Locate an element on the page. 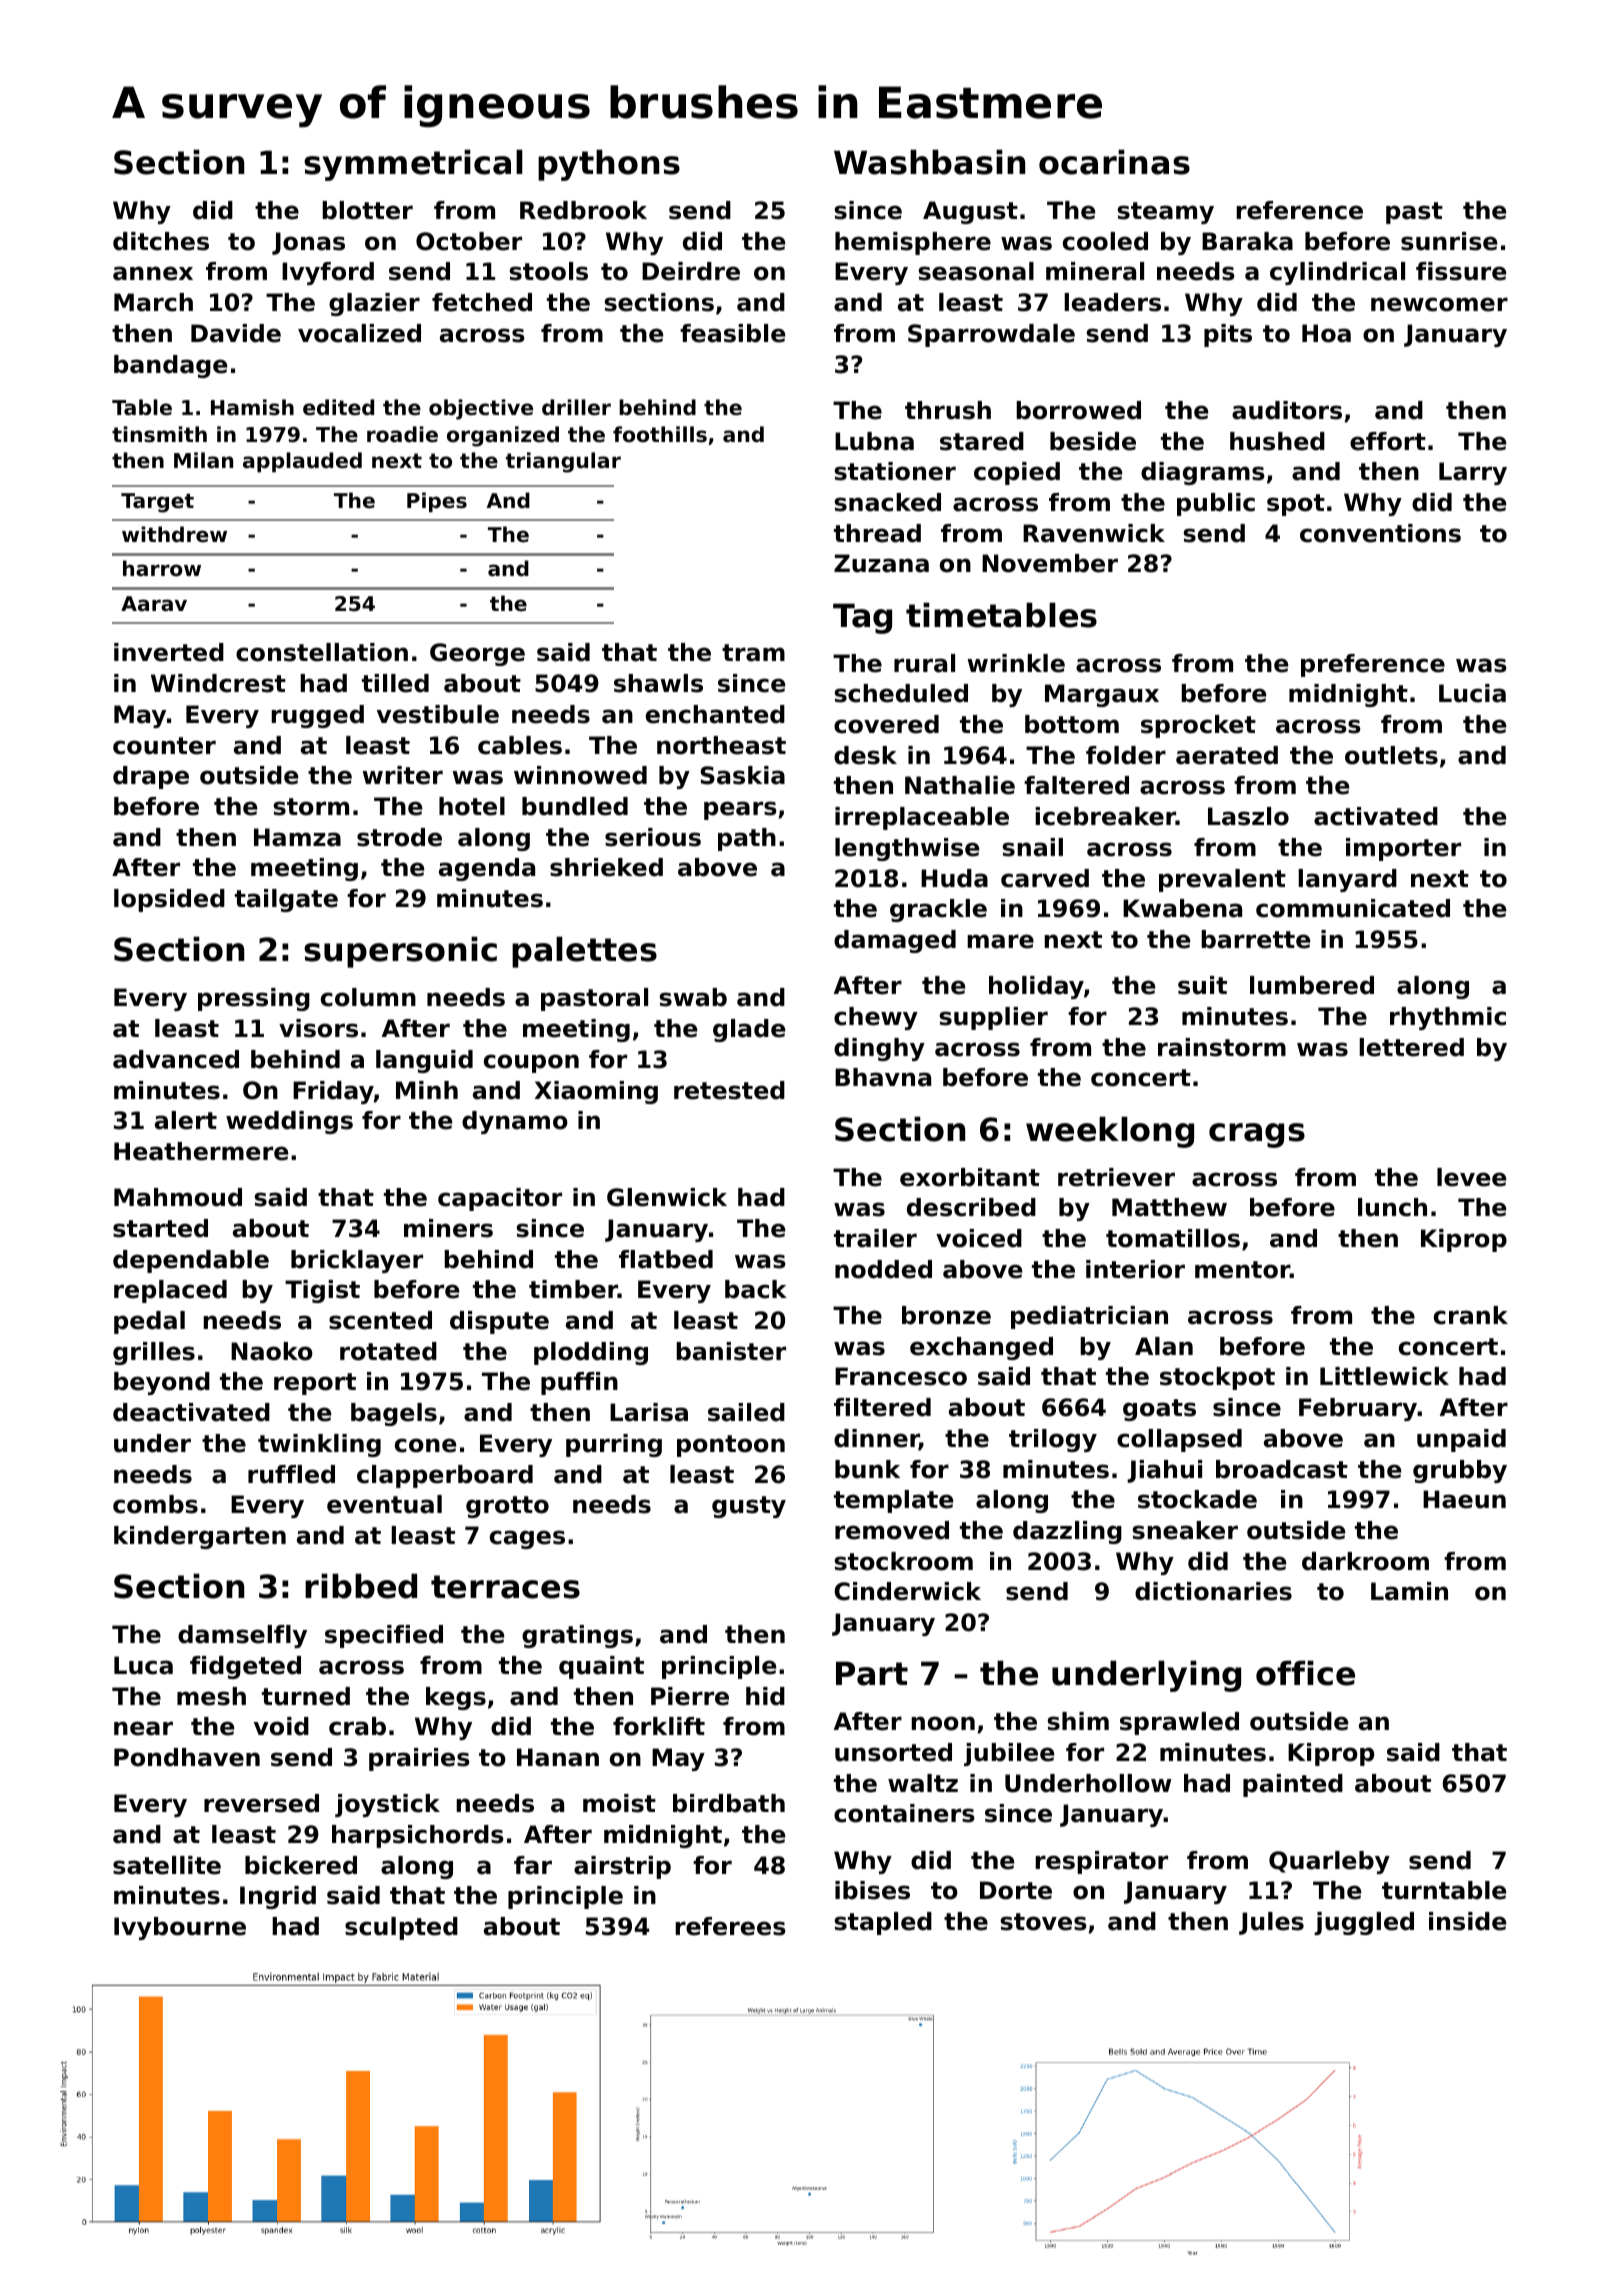 Image resolution: width=1620 pixels, height=2292 pixels. waltz is located at coordinates (923, 1783).
